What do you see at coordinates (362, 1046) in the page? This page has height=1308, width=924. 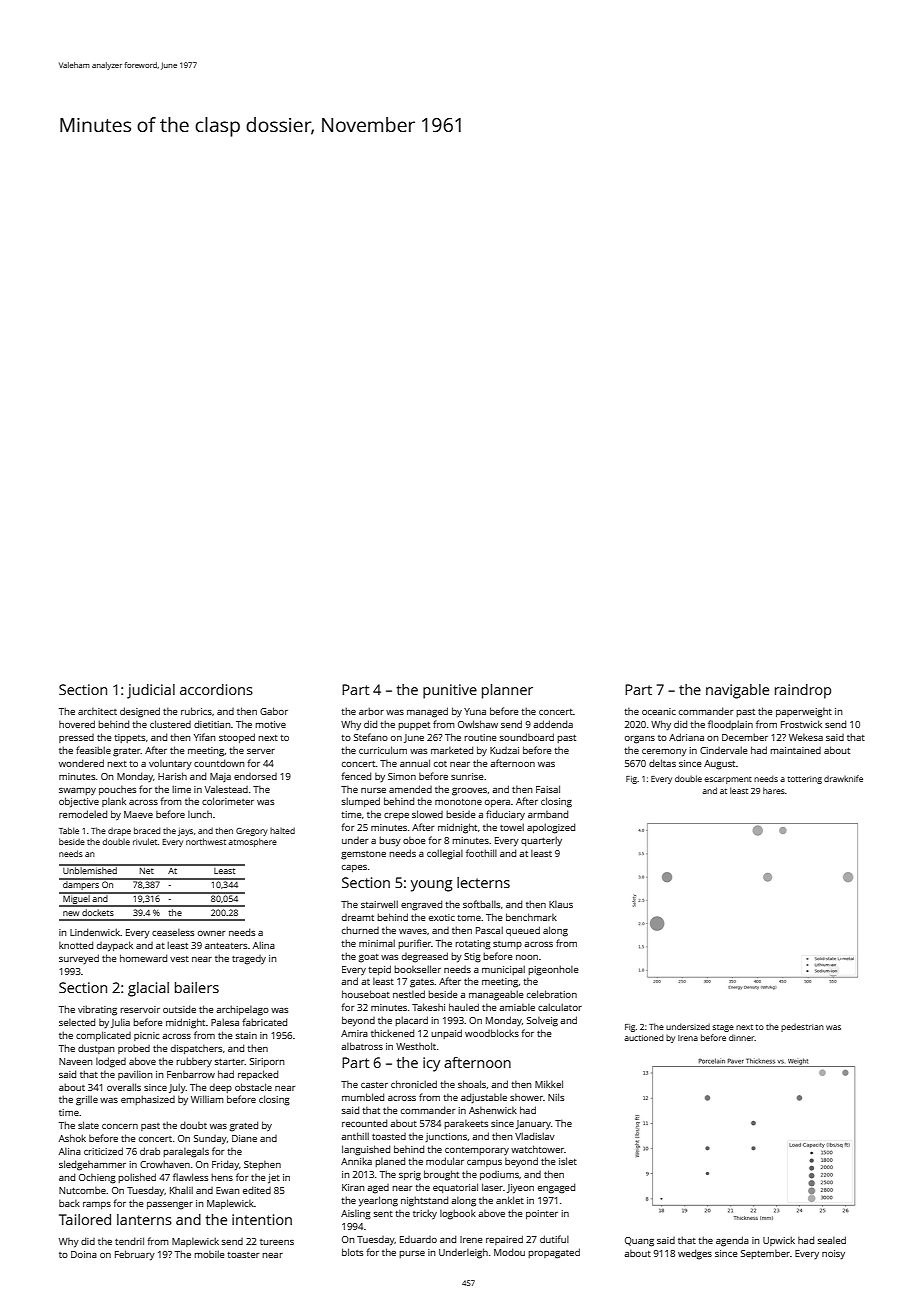 I see `albatross` at bounding box center [362, 1046].
